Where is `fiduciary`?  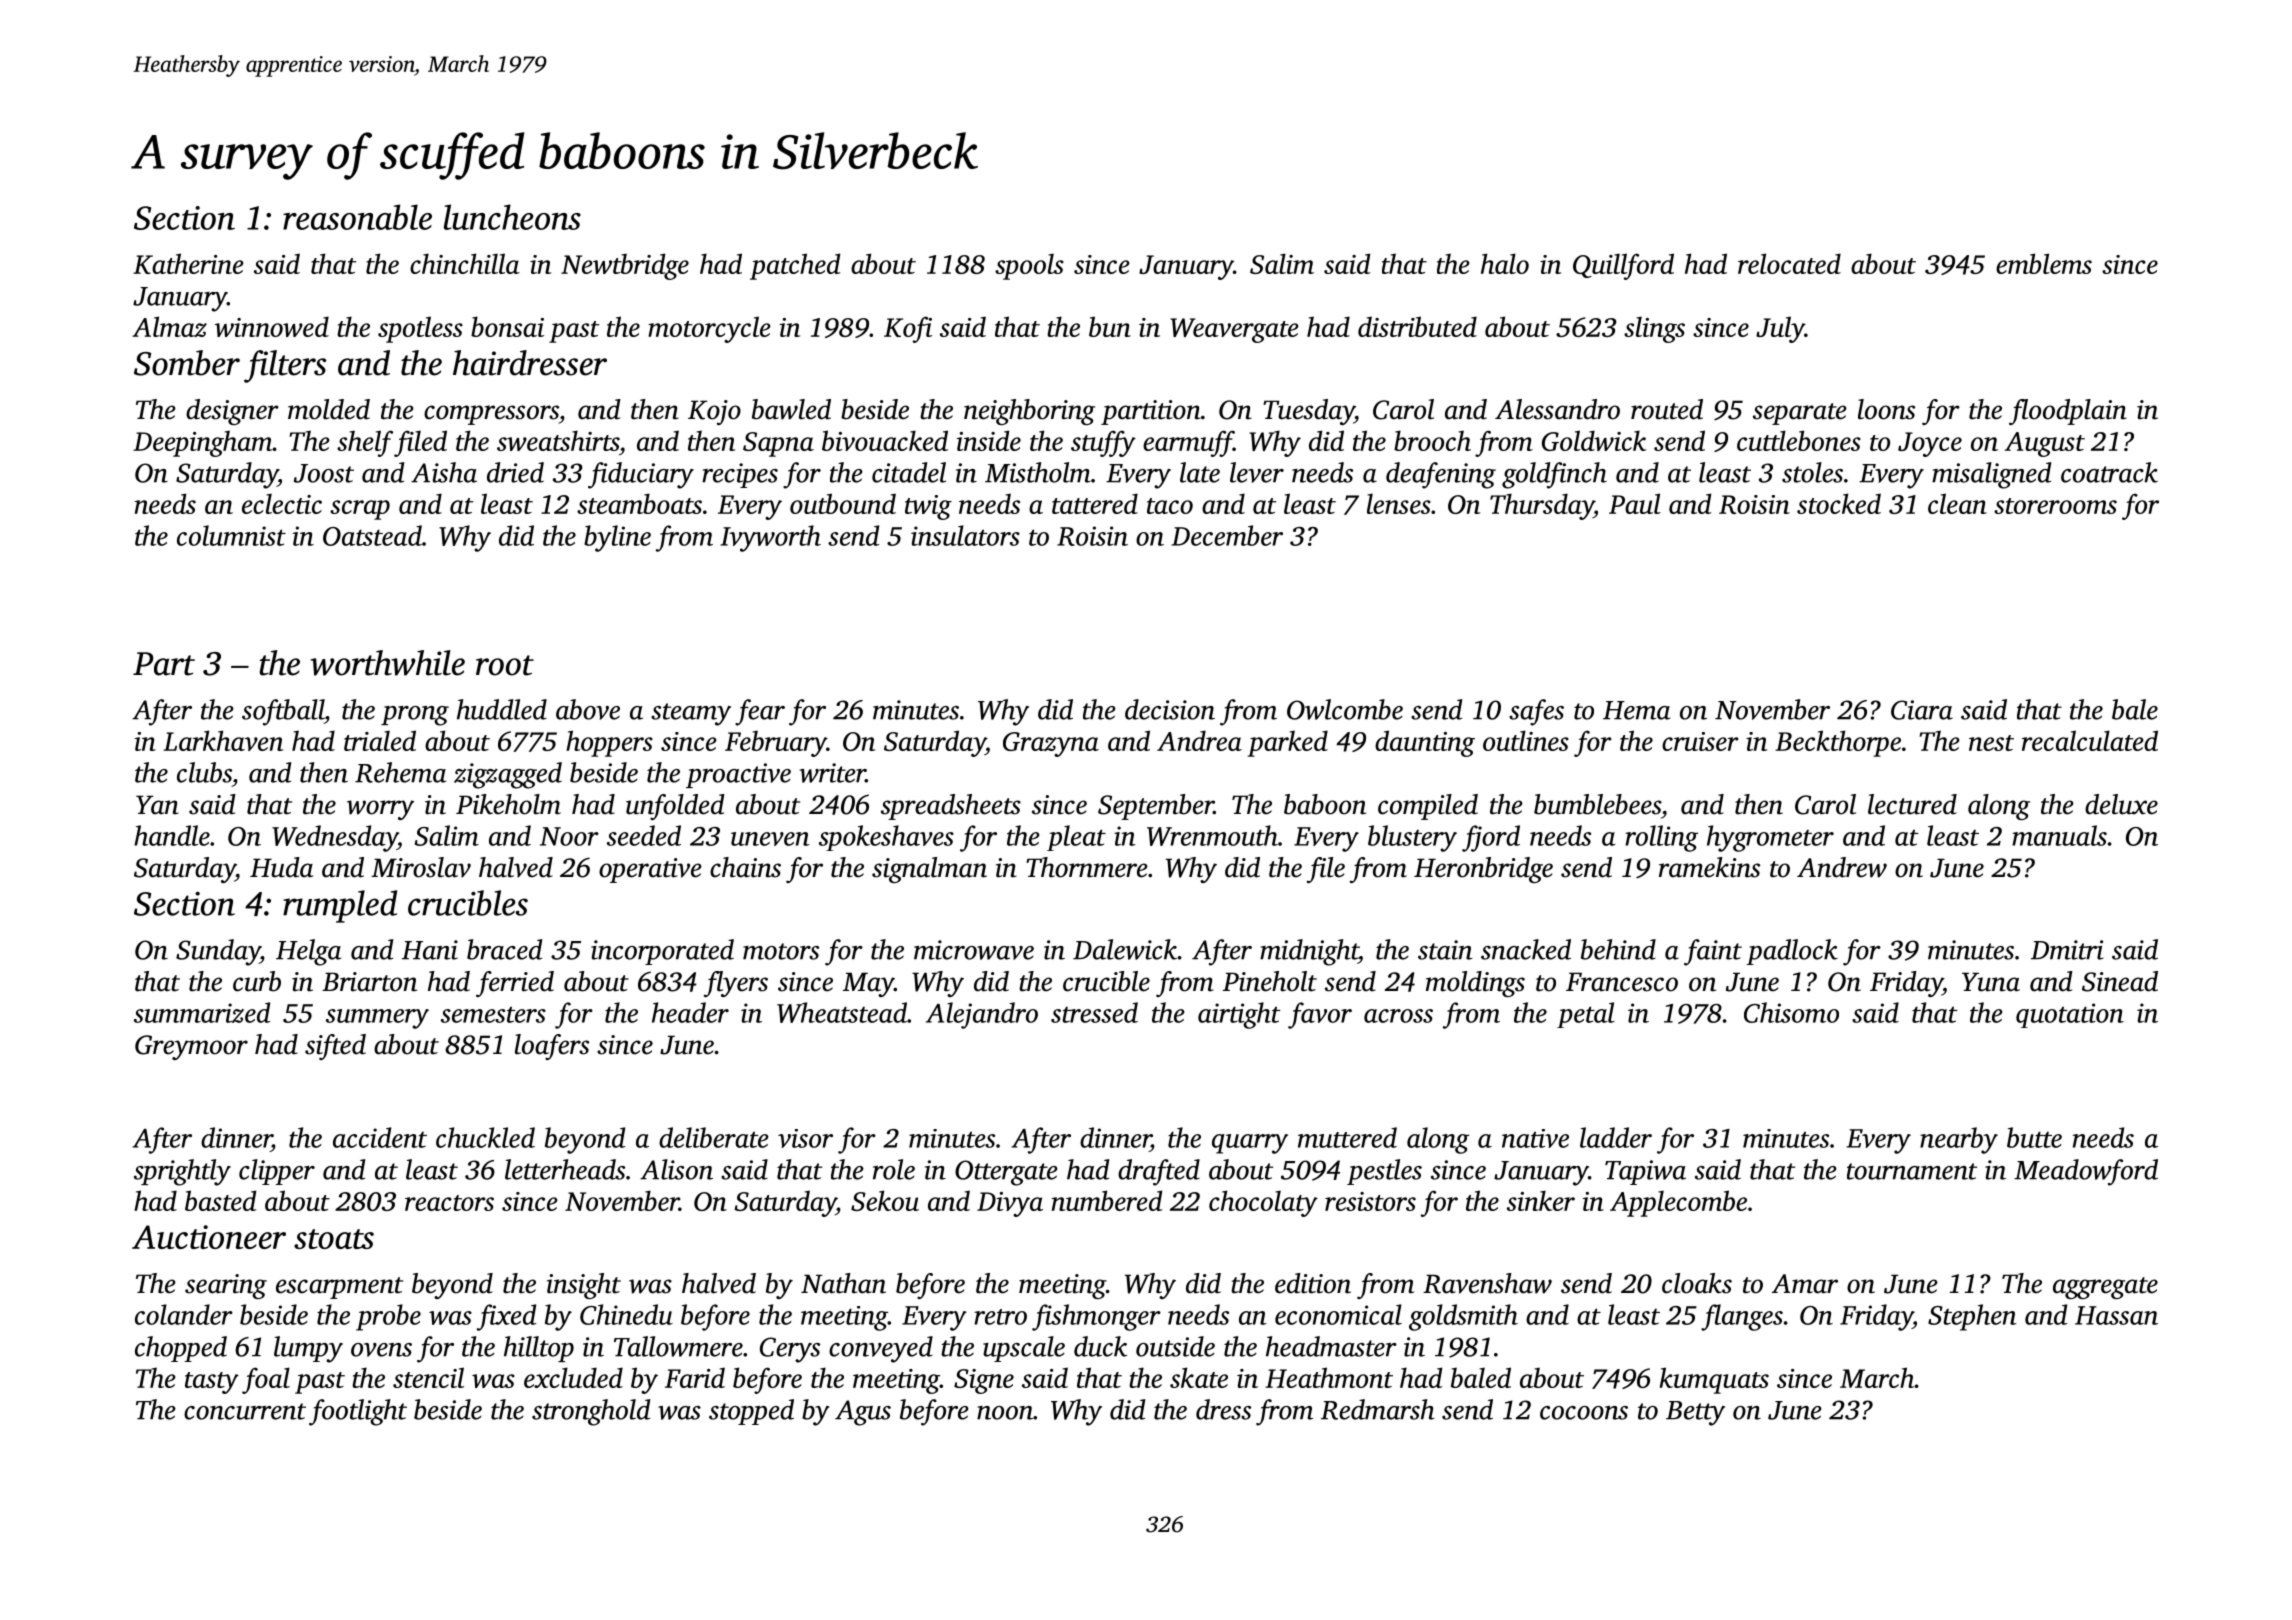
fiduciary is located at coordinates (641, 475).
